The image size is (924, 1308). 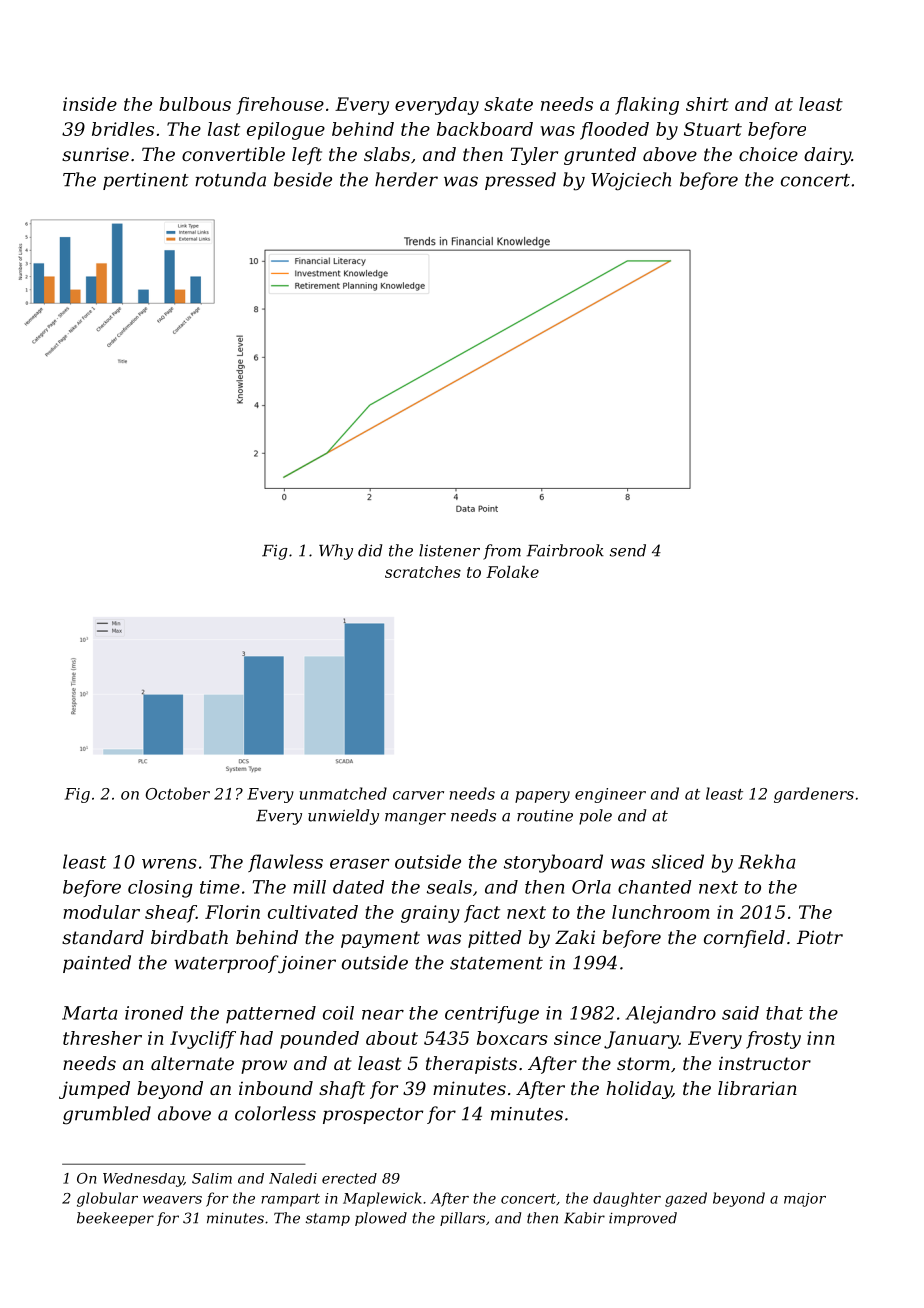 I want to click on pertinent, so click(x=146, y=181).
